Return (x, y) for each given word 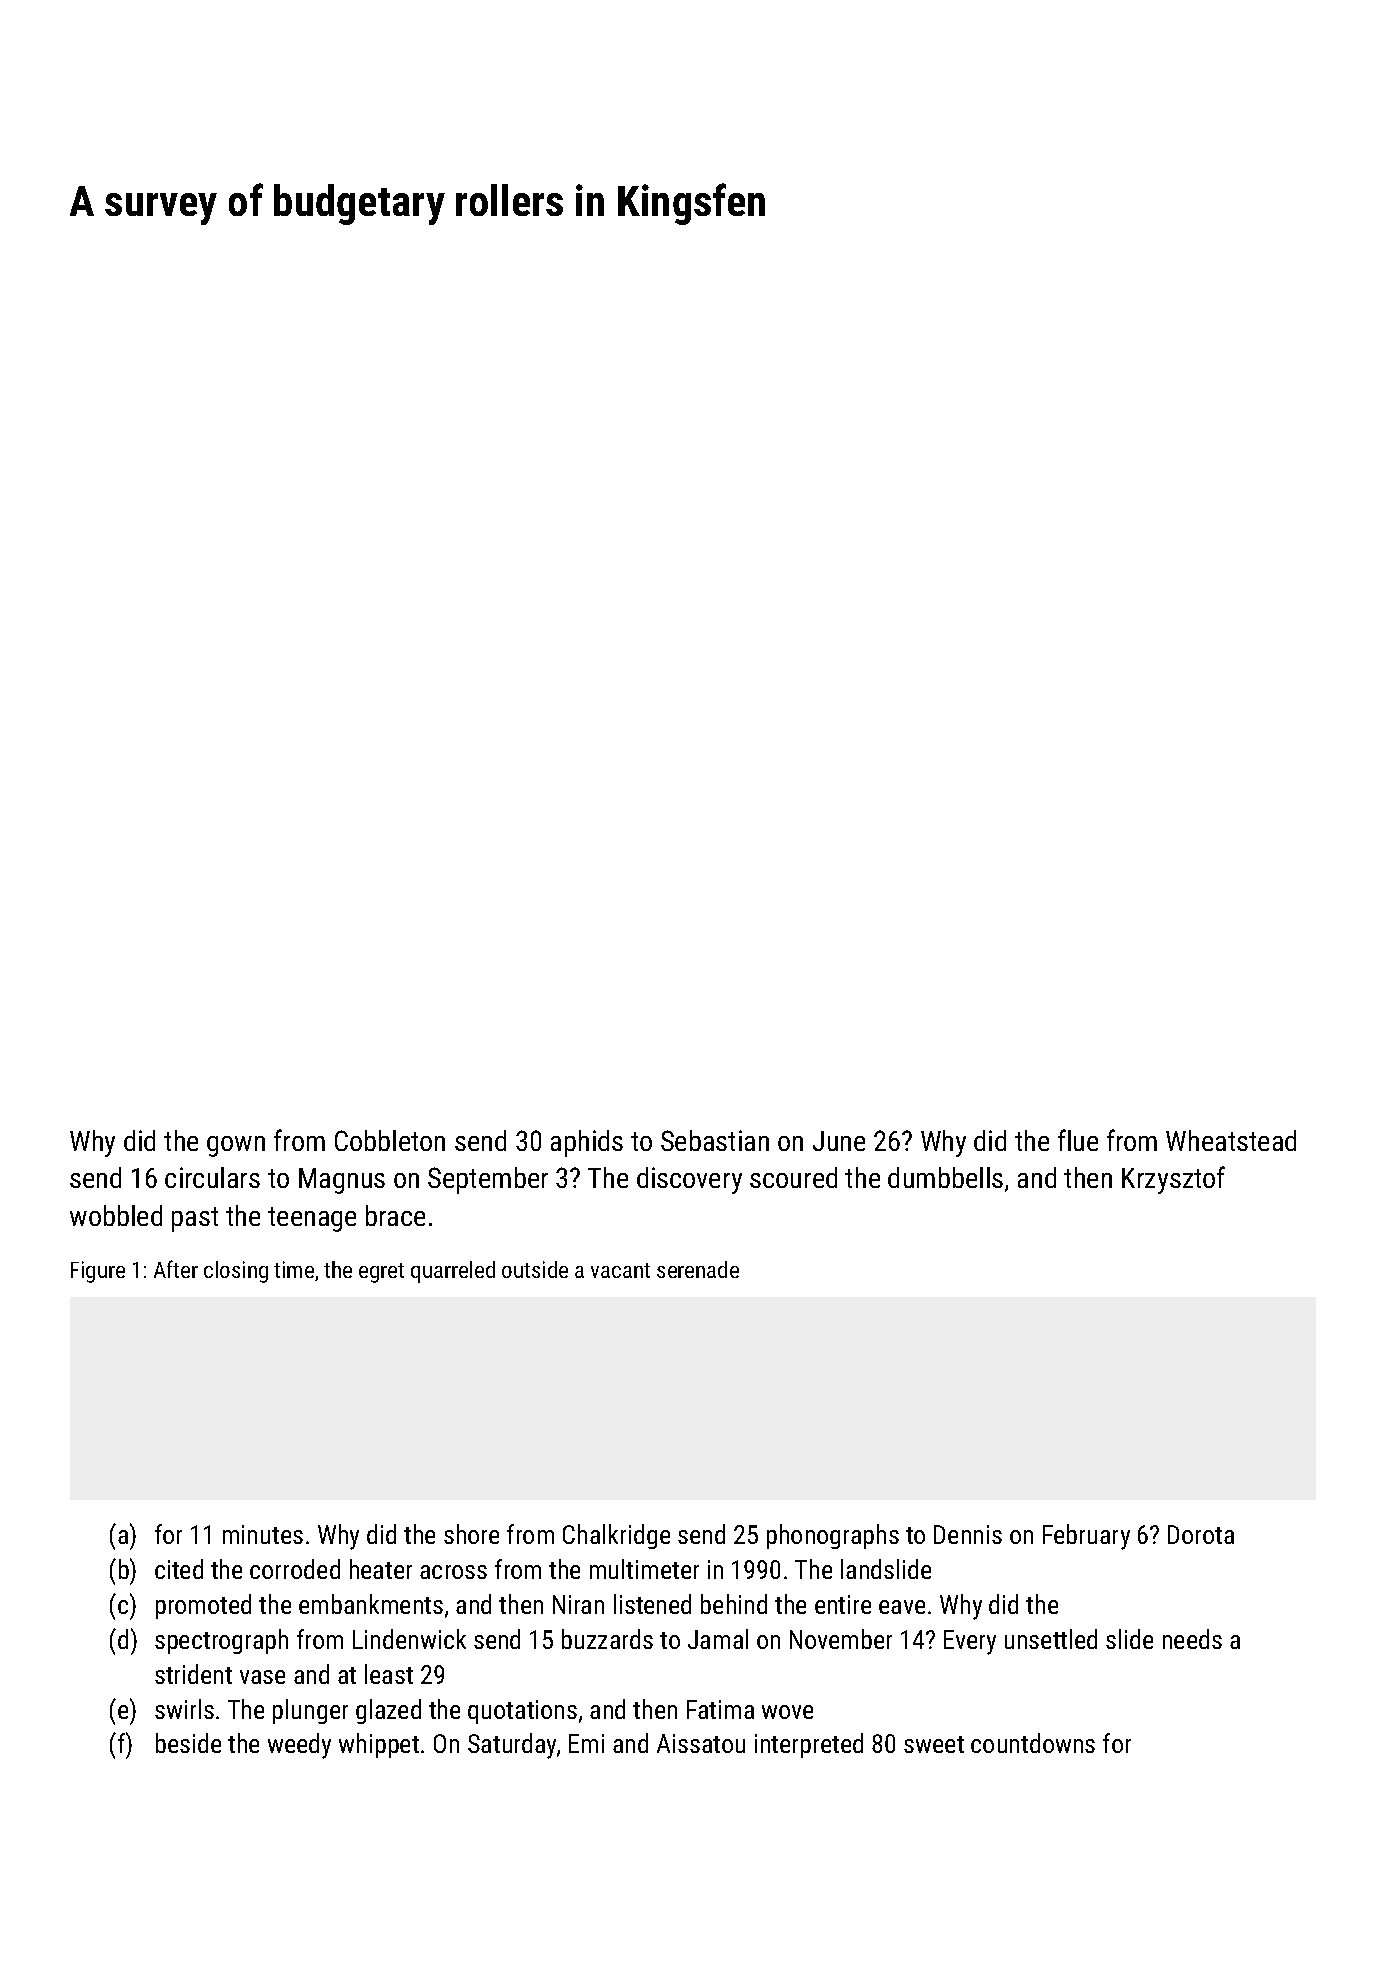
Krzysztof (1173, 1180)
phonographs (833, 1536)
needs (1192, 1639)
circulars (212, 1177)
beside (188, 1743)
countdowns (1033, 1743)
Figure (98, 1272)
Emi (586, 1743)
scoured (793, 1177)
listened (652, 1604)
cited (179, 1569)
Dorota (1201, 1534)
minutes (263, 1534)
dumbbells (945, 1177)
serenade (698, 1269)
